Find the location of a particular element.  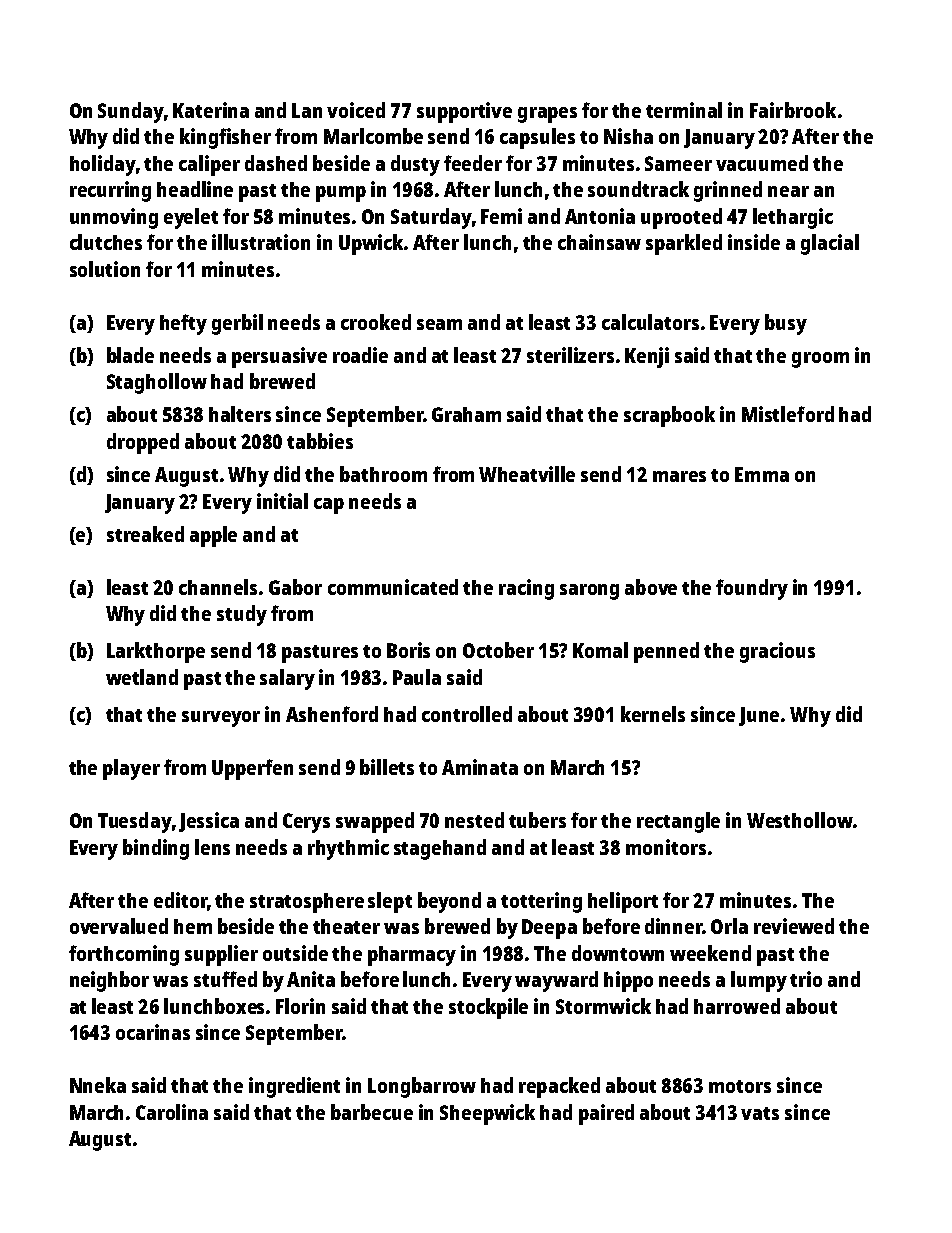

tottering is located at coordinates (541, 902).
